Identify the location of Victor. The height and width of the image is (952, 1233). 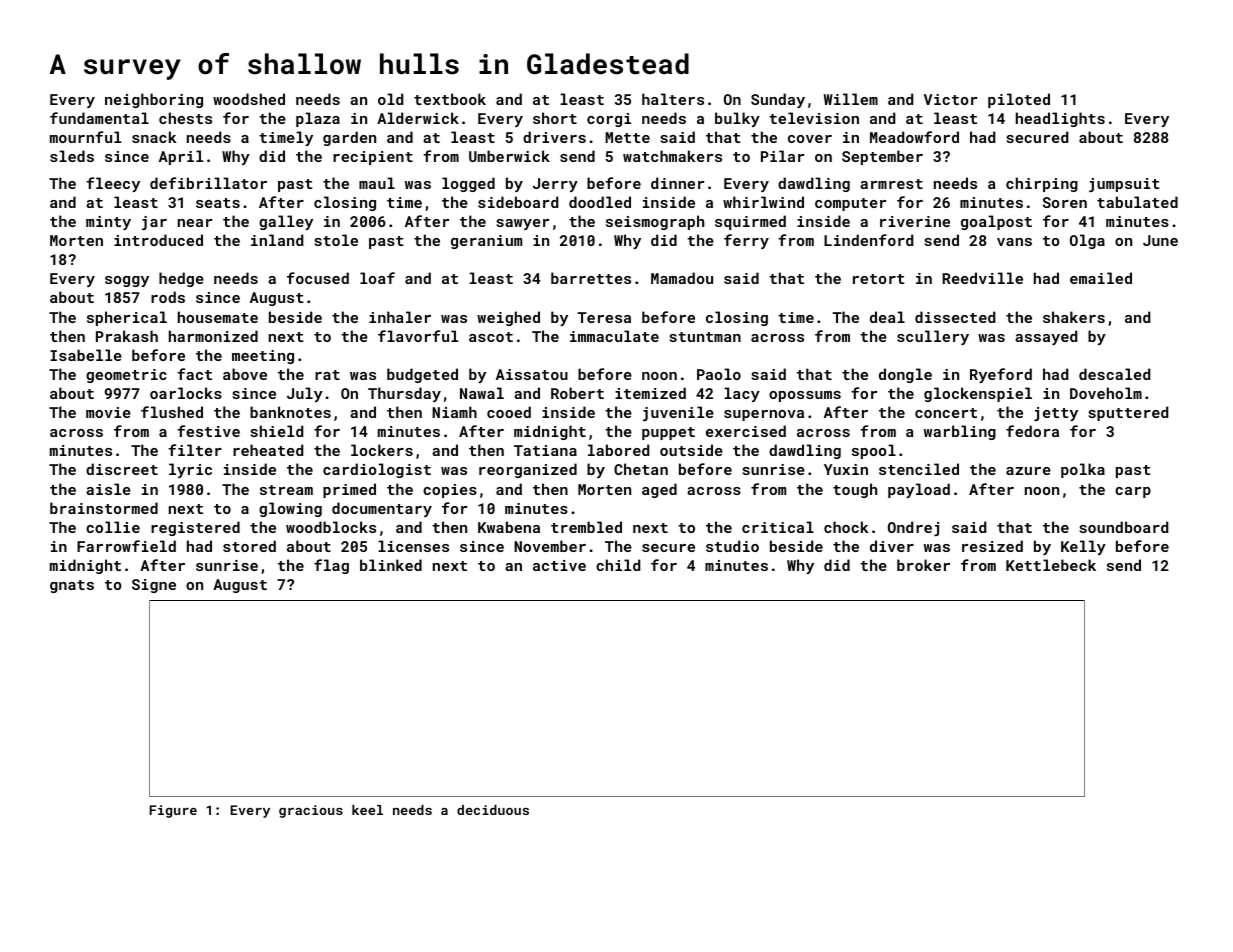
(950, 99).
